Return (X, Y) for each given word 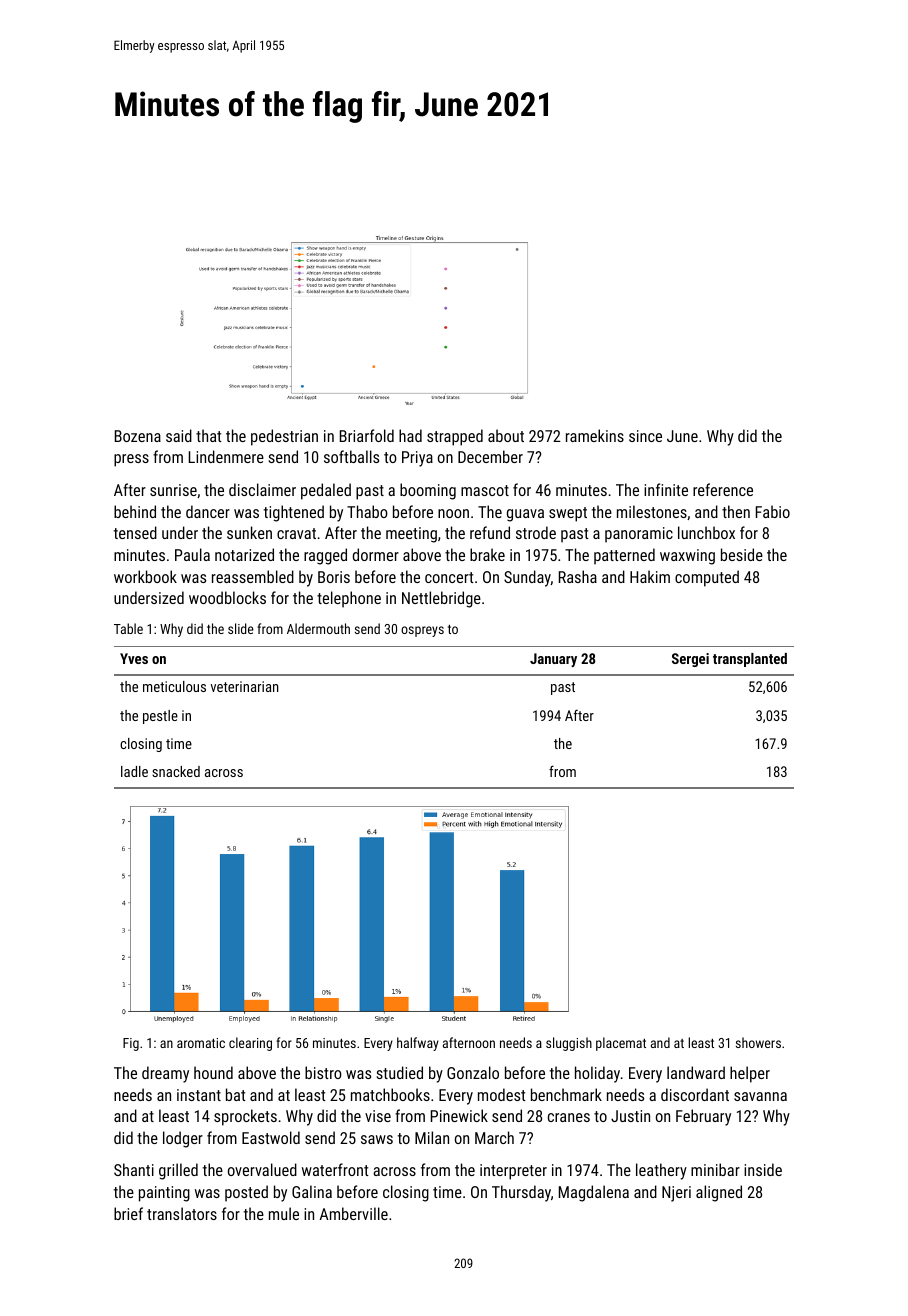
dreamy (165, 1074)
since (645, 436)
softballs (351, 456)
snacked (176, 771)
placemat (621, 1044)
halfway (418, 1044)
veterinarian (245, 686)
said (179, 435)
